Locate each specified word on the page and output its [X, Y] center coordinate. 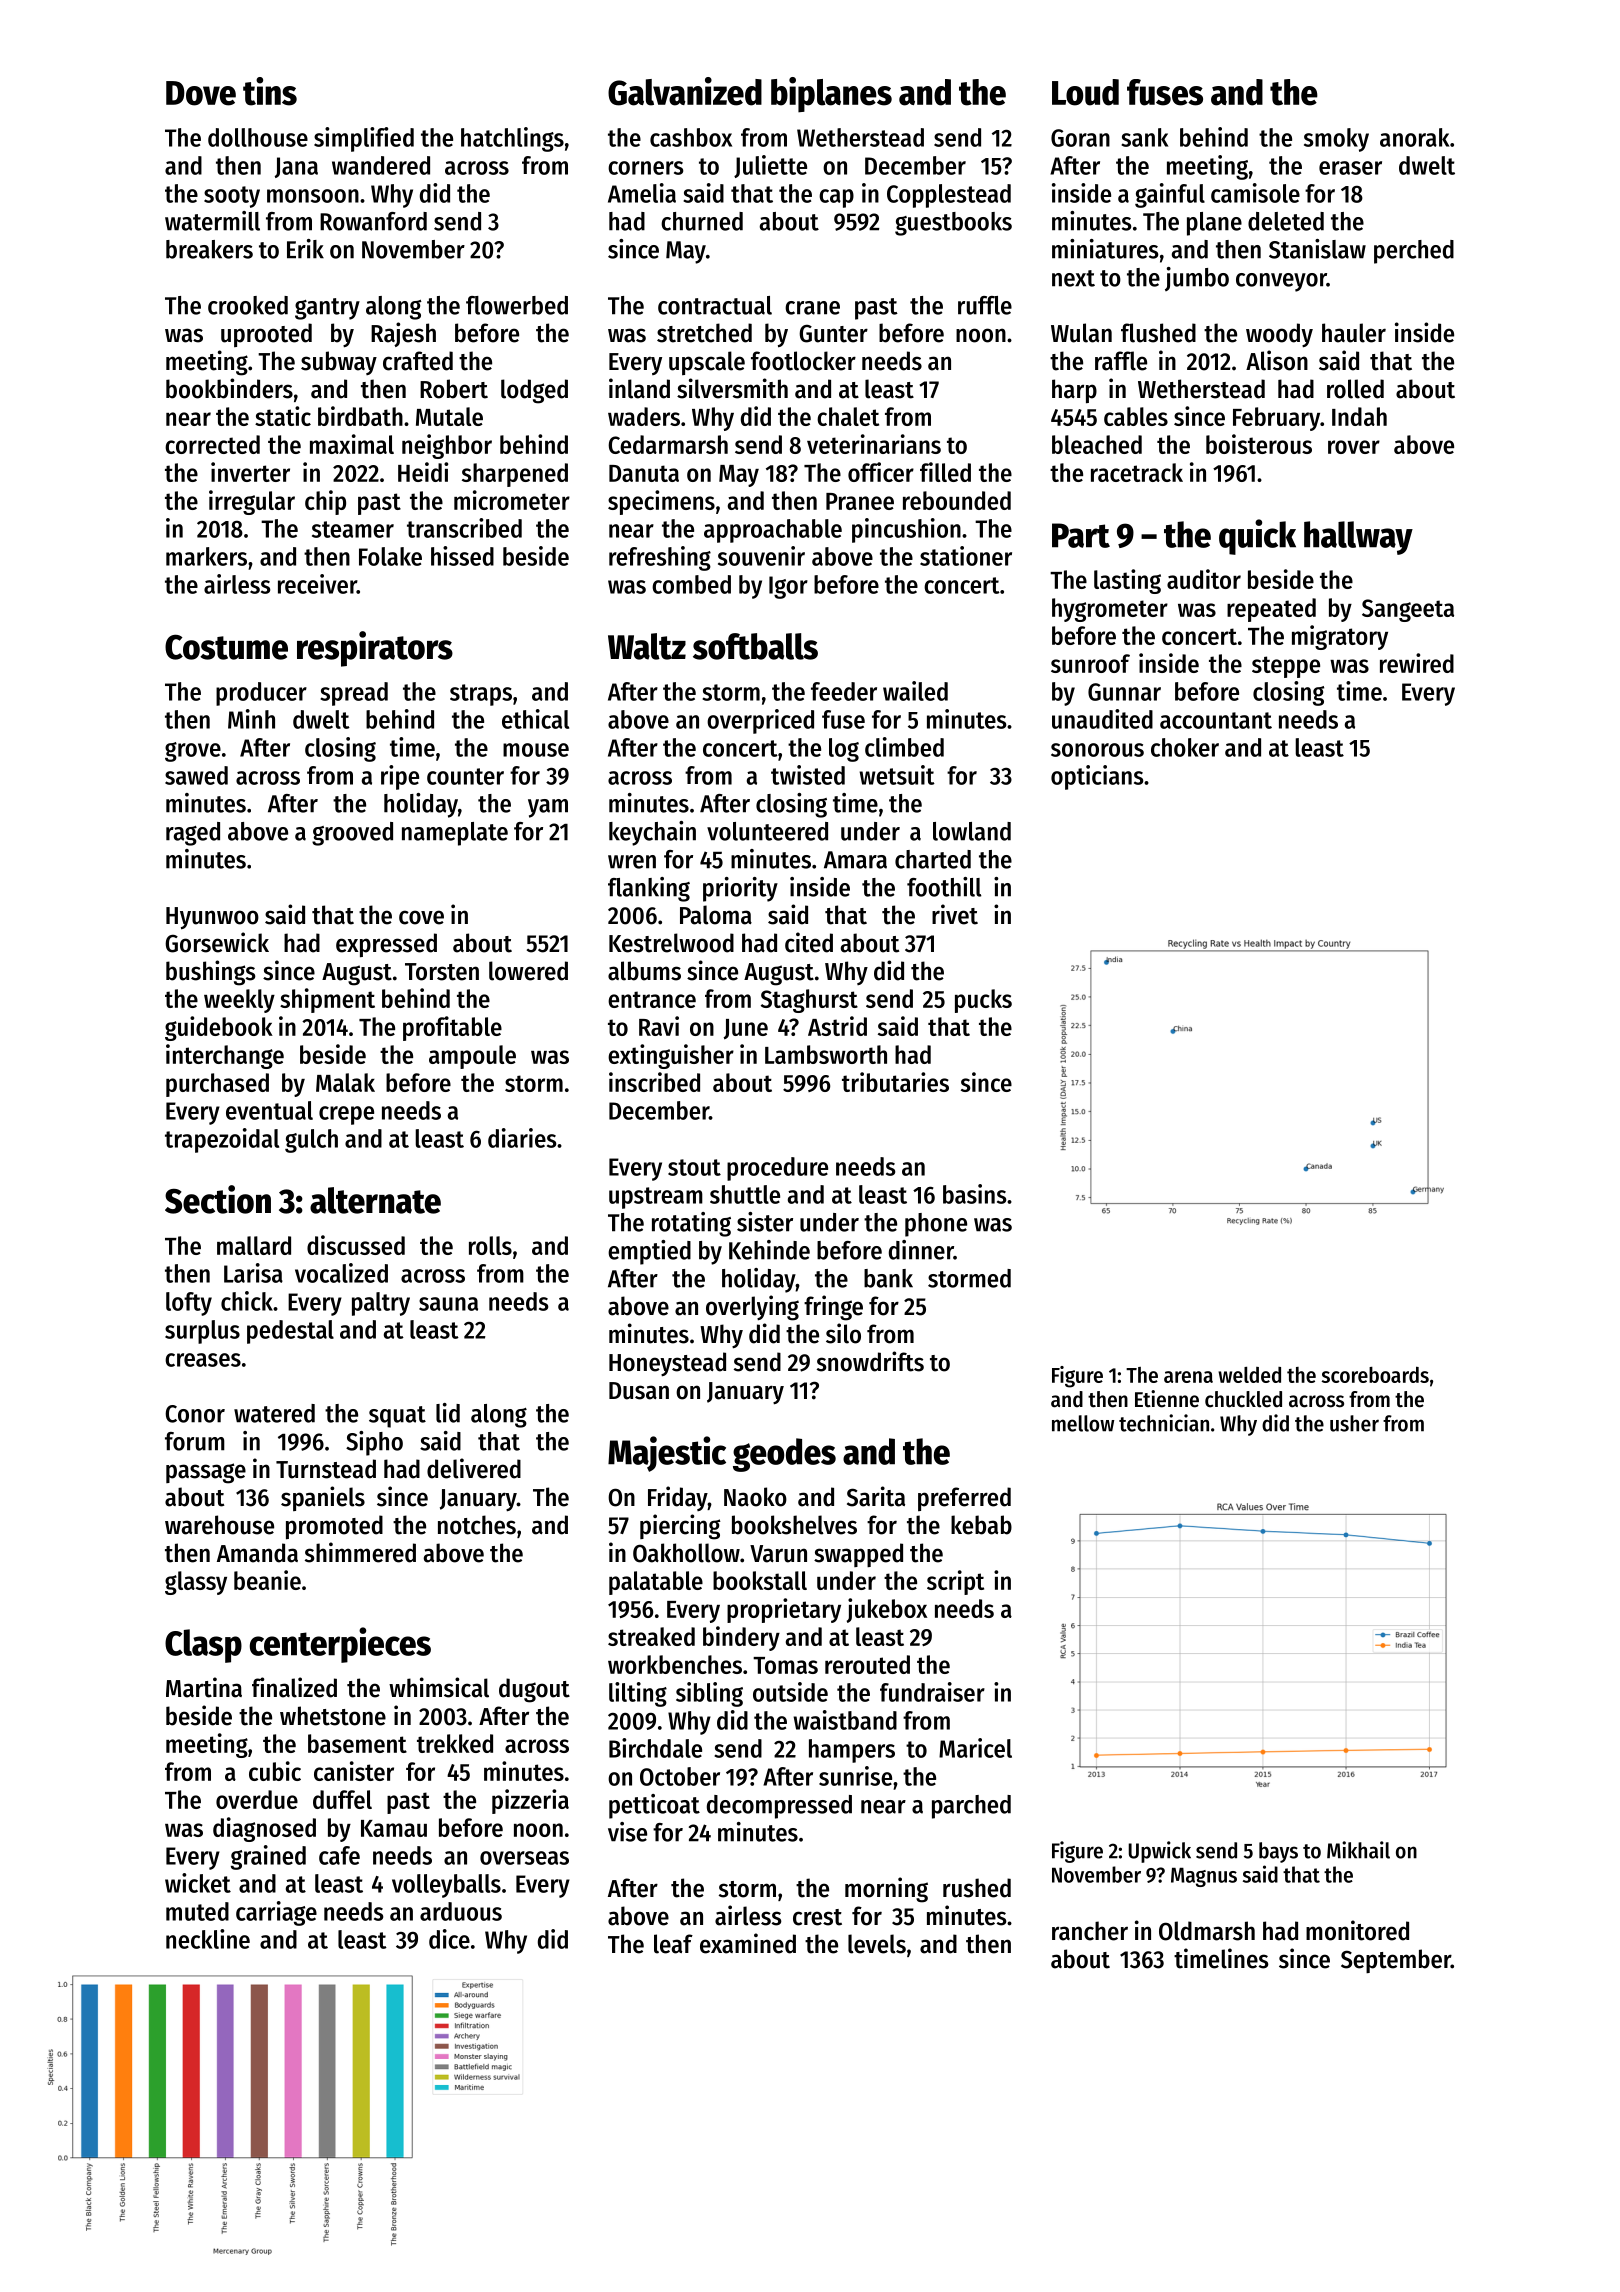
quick [1257, 537]
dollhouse [258, 137]
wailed [915, 691]
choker [1185, 747]
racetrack [1137, 472]
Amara [855, 860]
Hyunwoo [212, 918]
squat [397, 1417]
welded [1249, 1375]
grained [268, 1857]
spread [354, 694]
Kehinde [769, 1250]
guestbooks [953, 224]
